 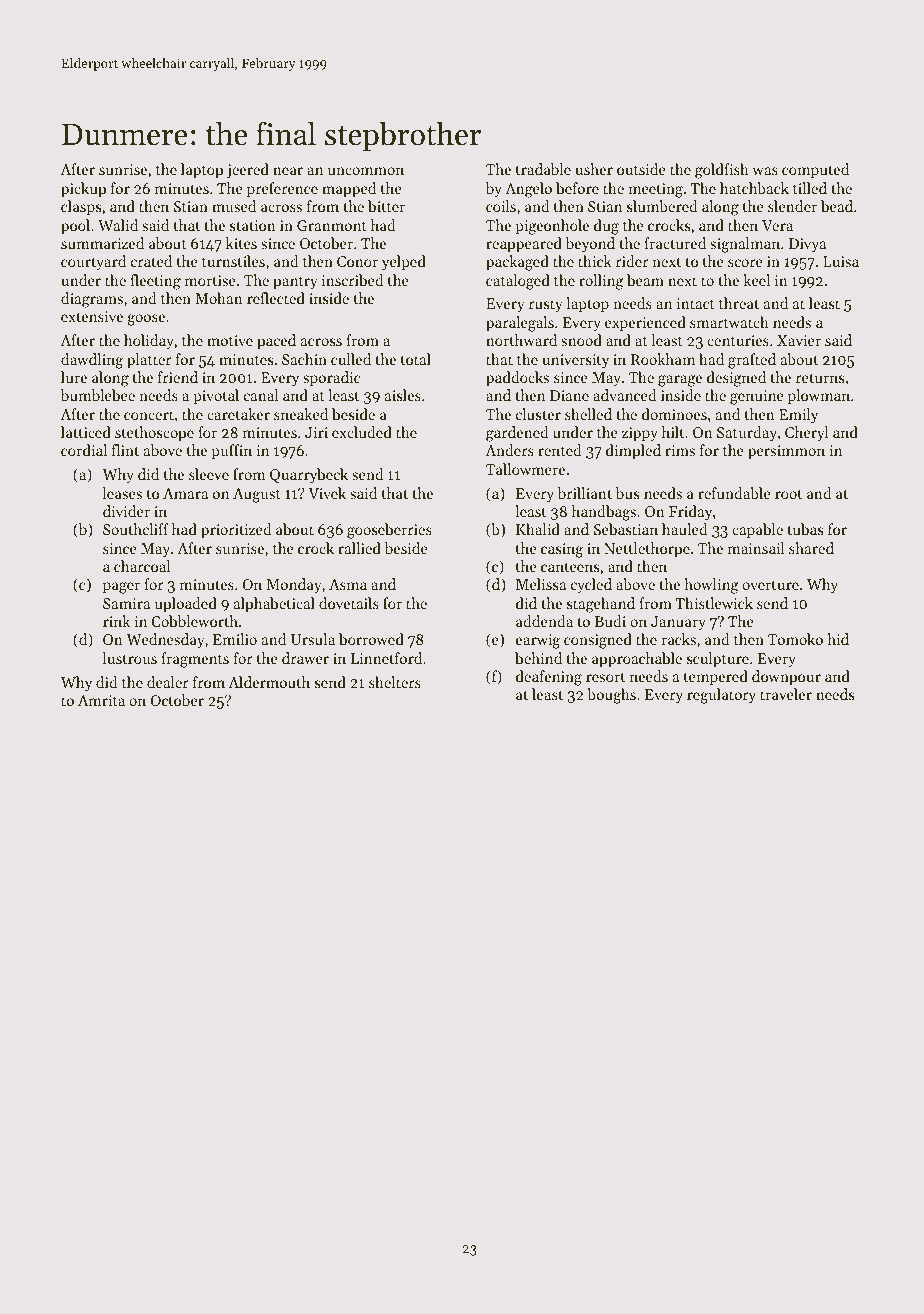 What do you see at coordinates (611, 696) in the page?
I see `boughs` at bounding box center [611, 696].
